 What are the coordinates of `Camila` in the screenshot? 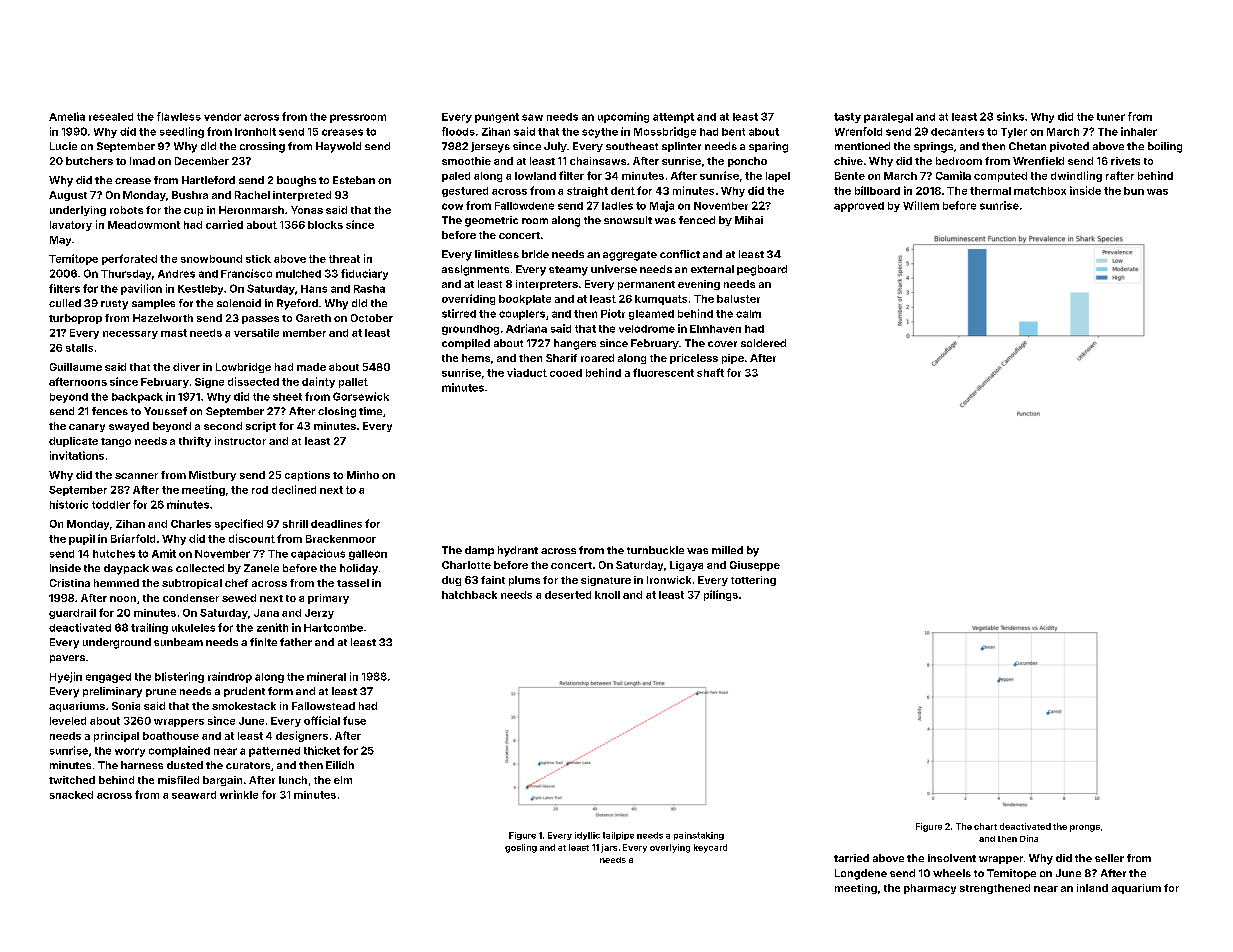 It's located at (953, 175).
